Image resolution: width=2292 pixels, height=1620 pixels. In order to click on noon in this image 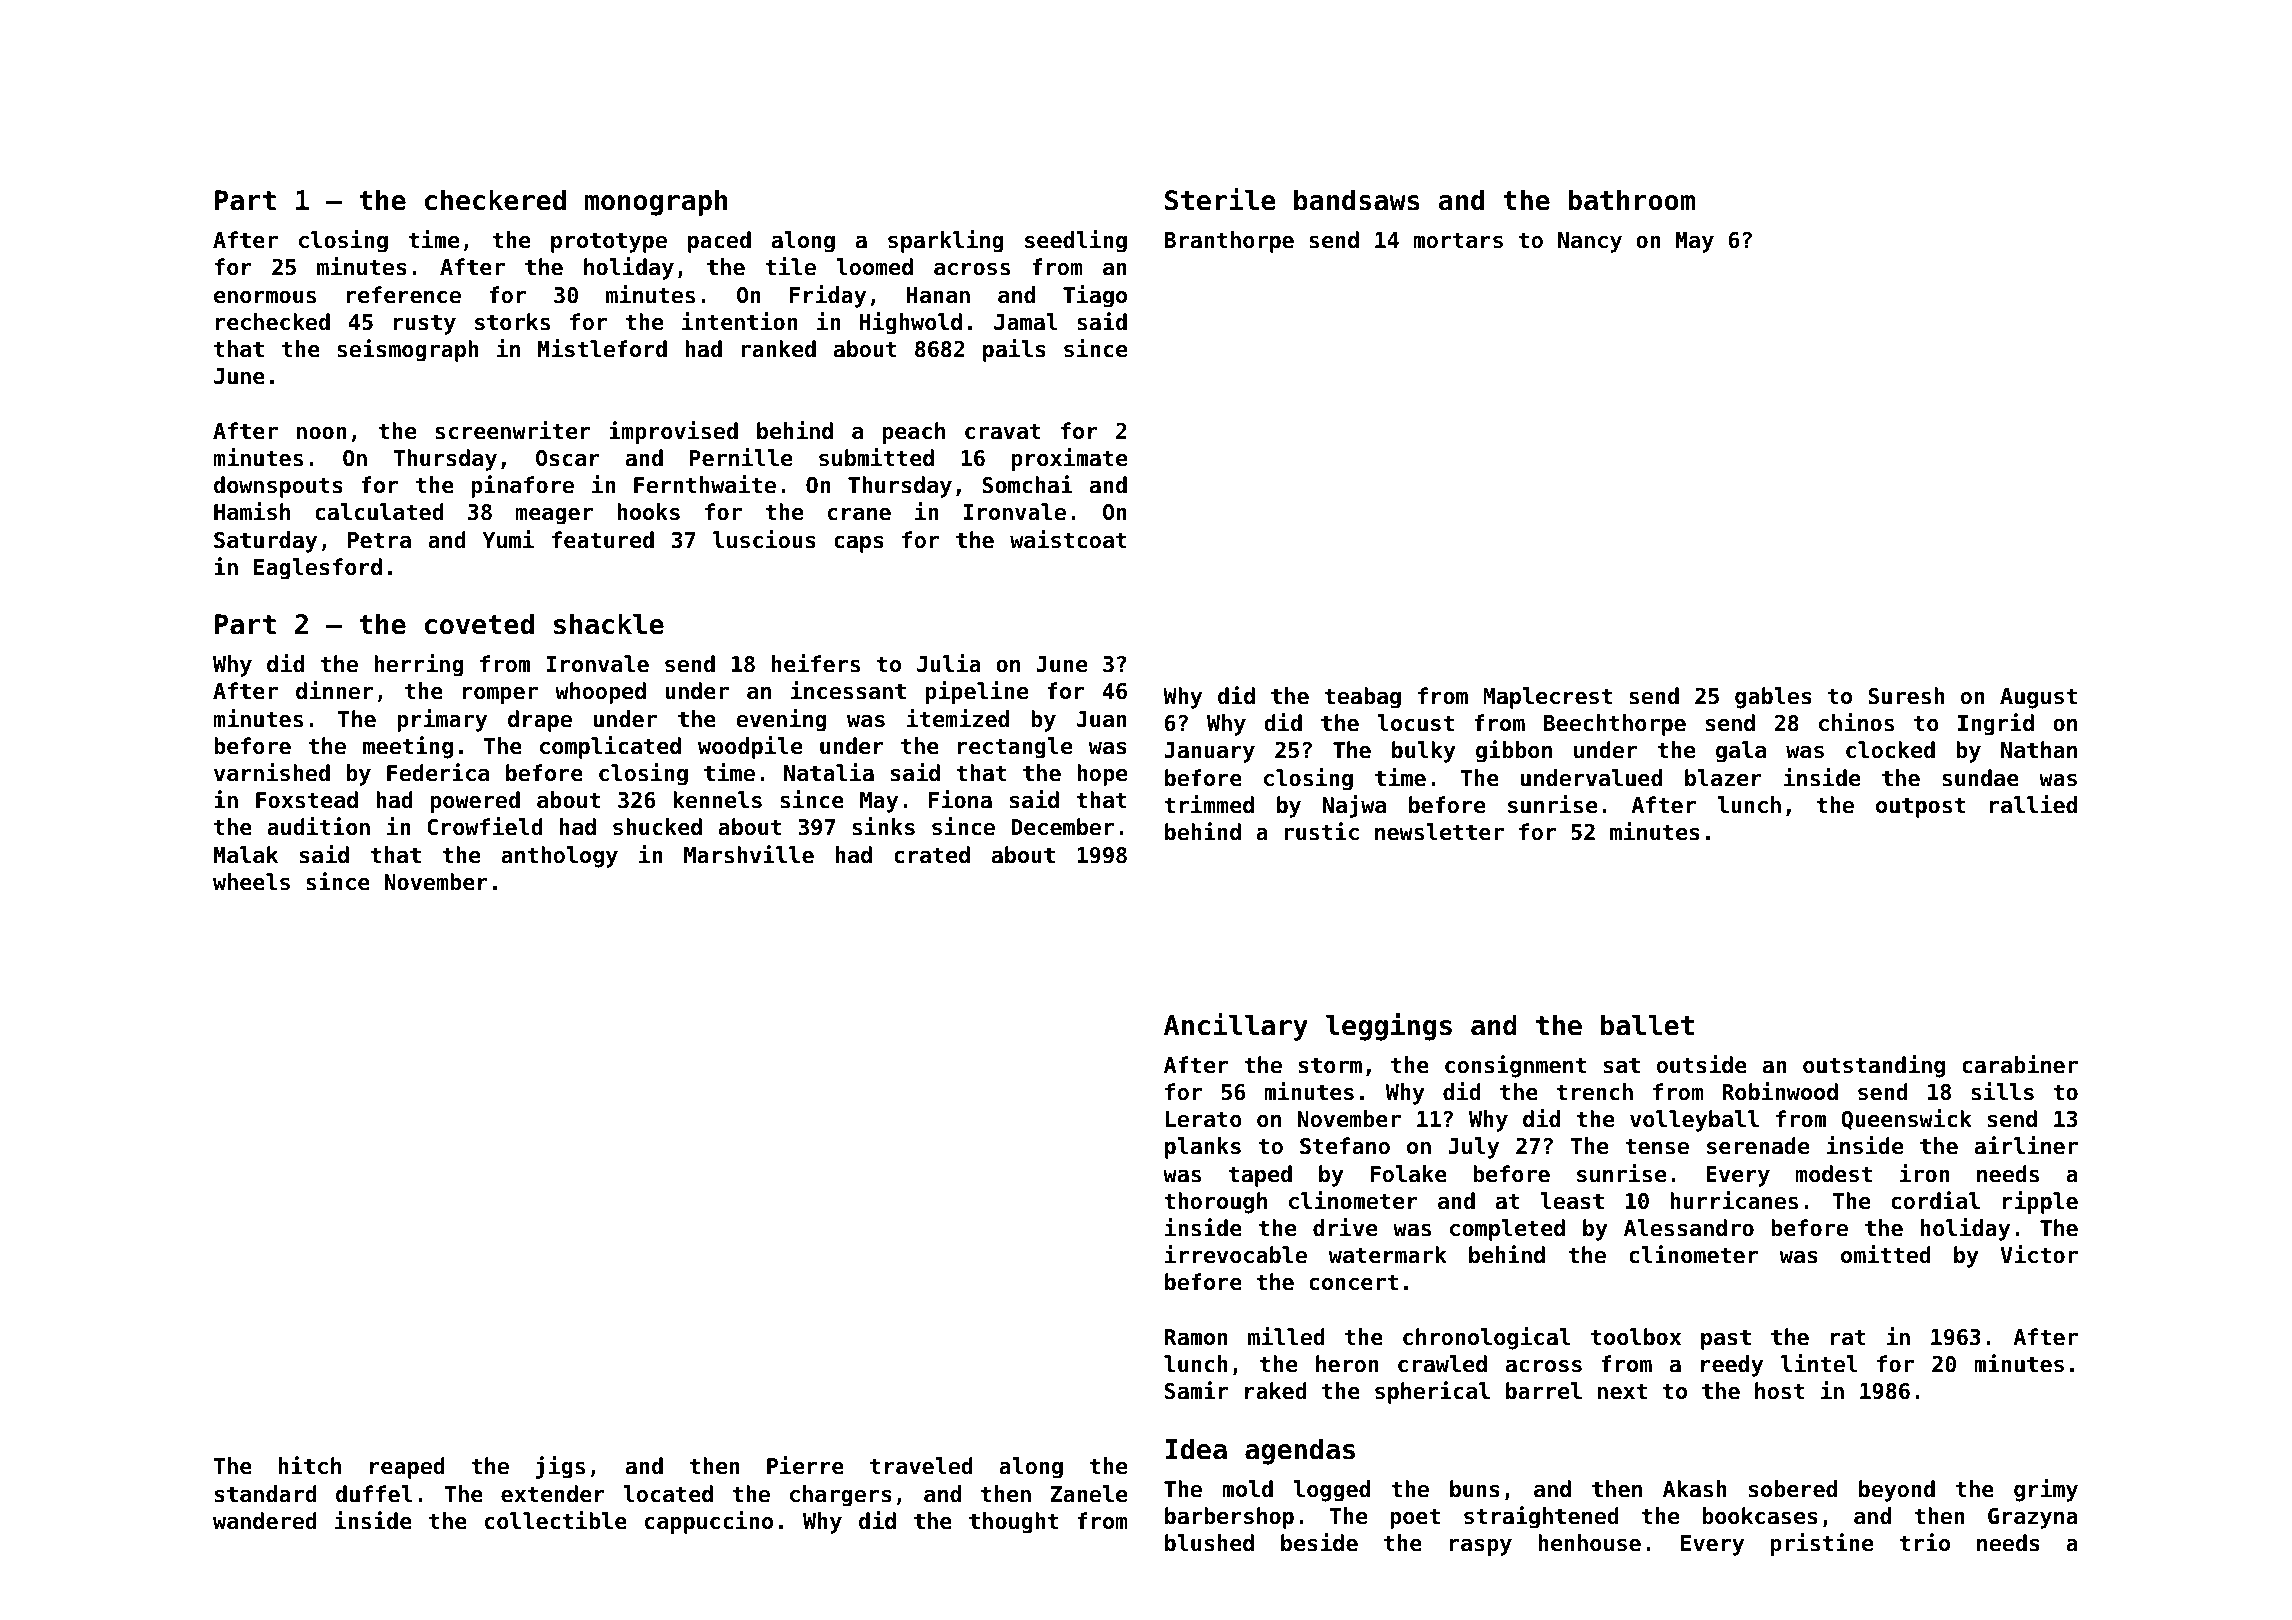, I will do `click(321, 433)`.
